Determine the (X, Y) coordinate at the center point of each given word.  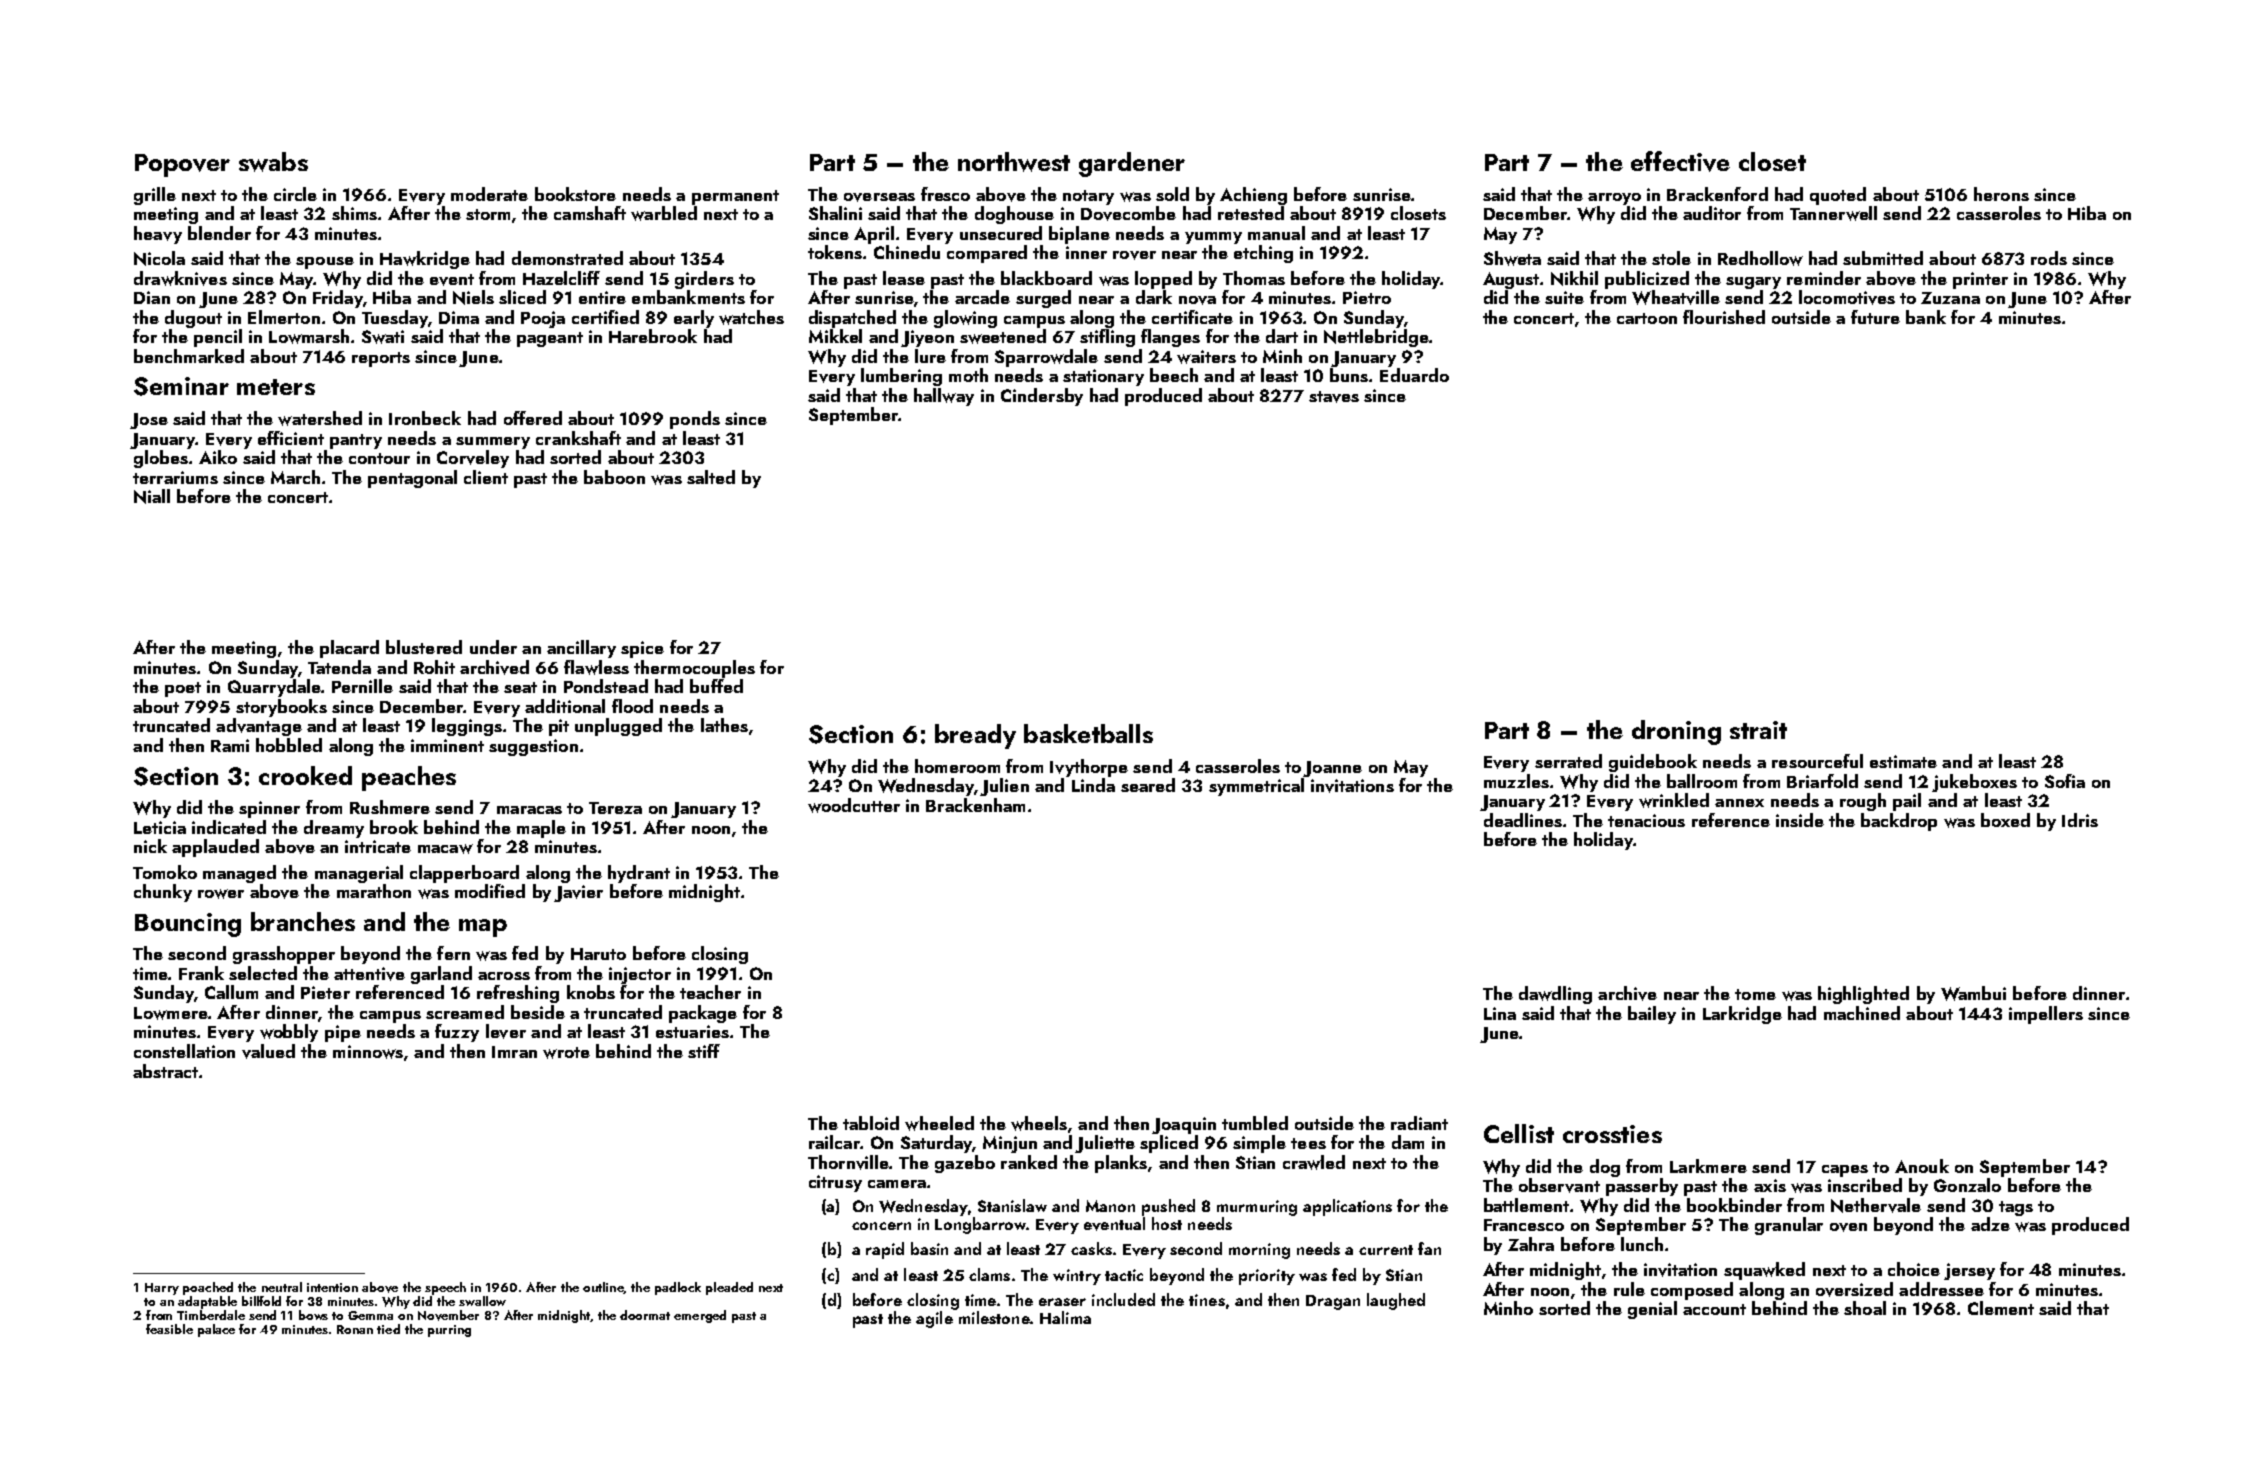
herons (2001, 194)
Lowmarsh (309, 336)
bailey (1652, 1015)
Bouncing (188, 925)
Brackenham (975, 805)
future (1875, 317)
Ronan (355, 1329)
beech (1174, 375)
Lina (1500, 1013)
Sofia (2065, 781)
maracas (529, 810)
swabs (273, 162)
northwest (1014, 162)
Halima (1065, 1317)
